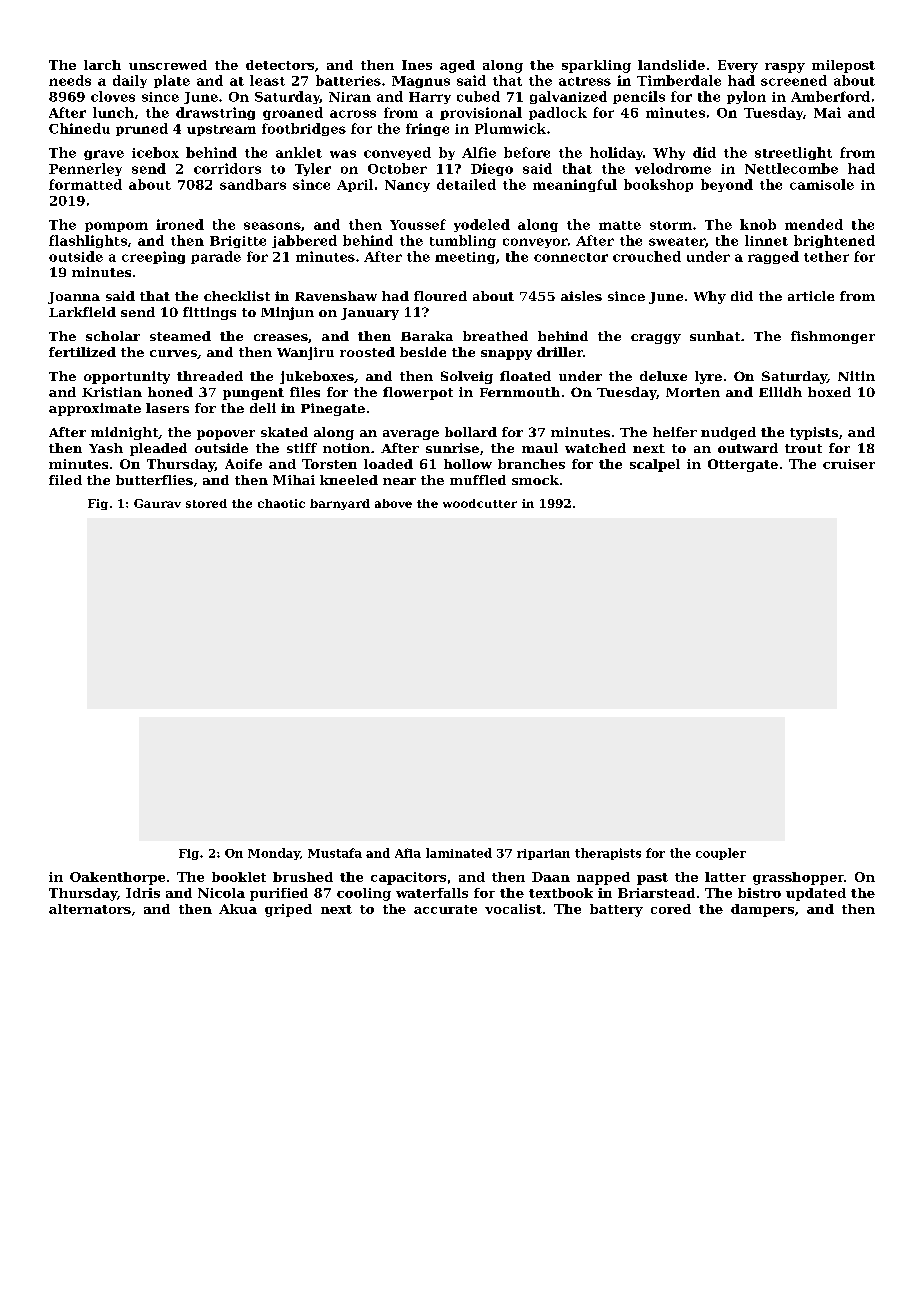 This image has width=924, height=1308. What do you see at coordinates (267, 80) in the image?
I see `least` at bounding box center [267, 80].
